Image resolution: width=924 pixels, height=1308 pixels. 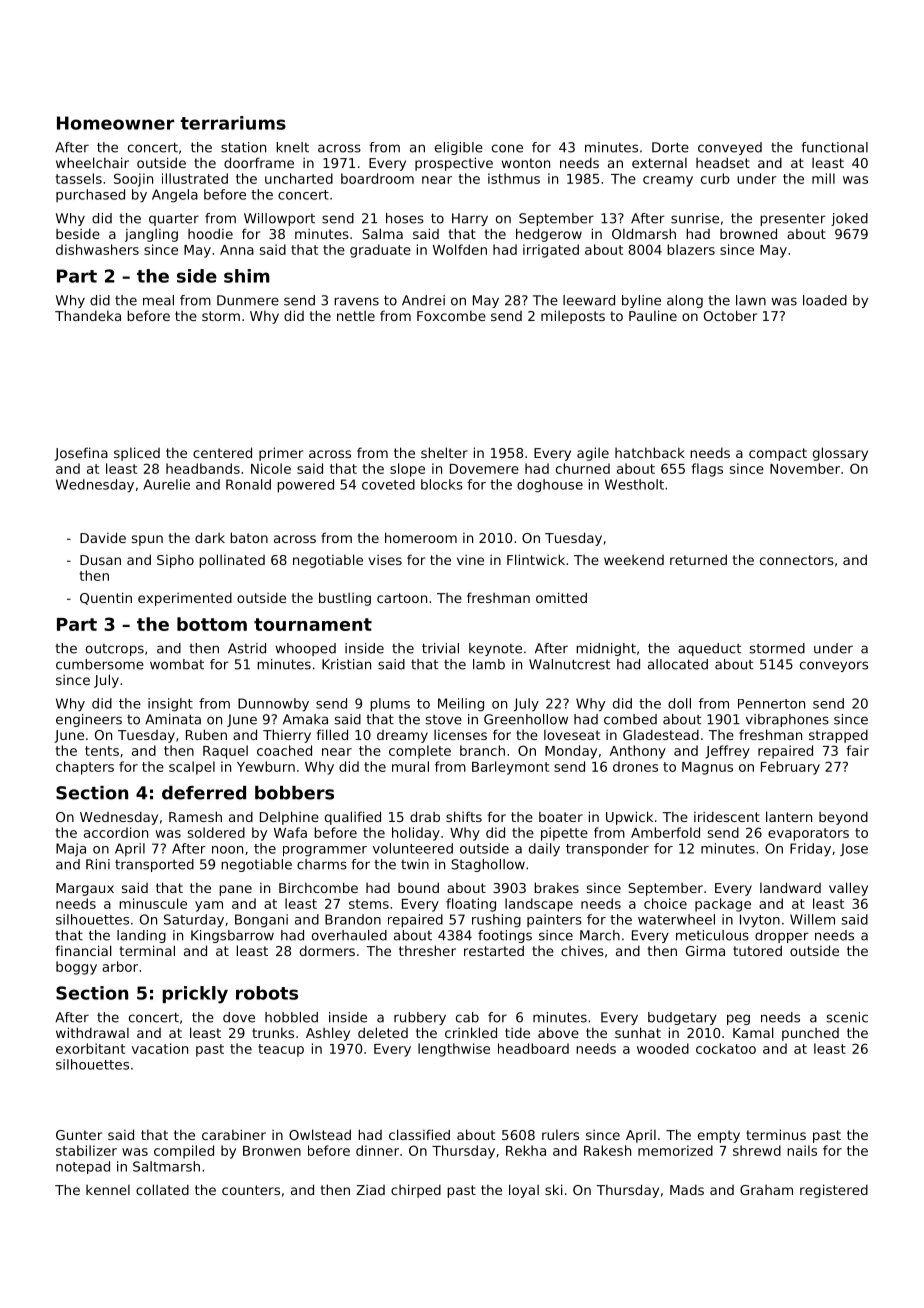 I want to click on compiled, so click(x=184, y=1152).
